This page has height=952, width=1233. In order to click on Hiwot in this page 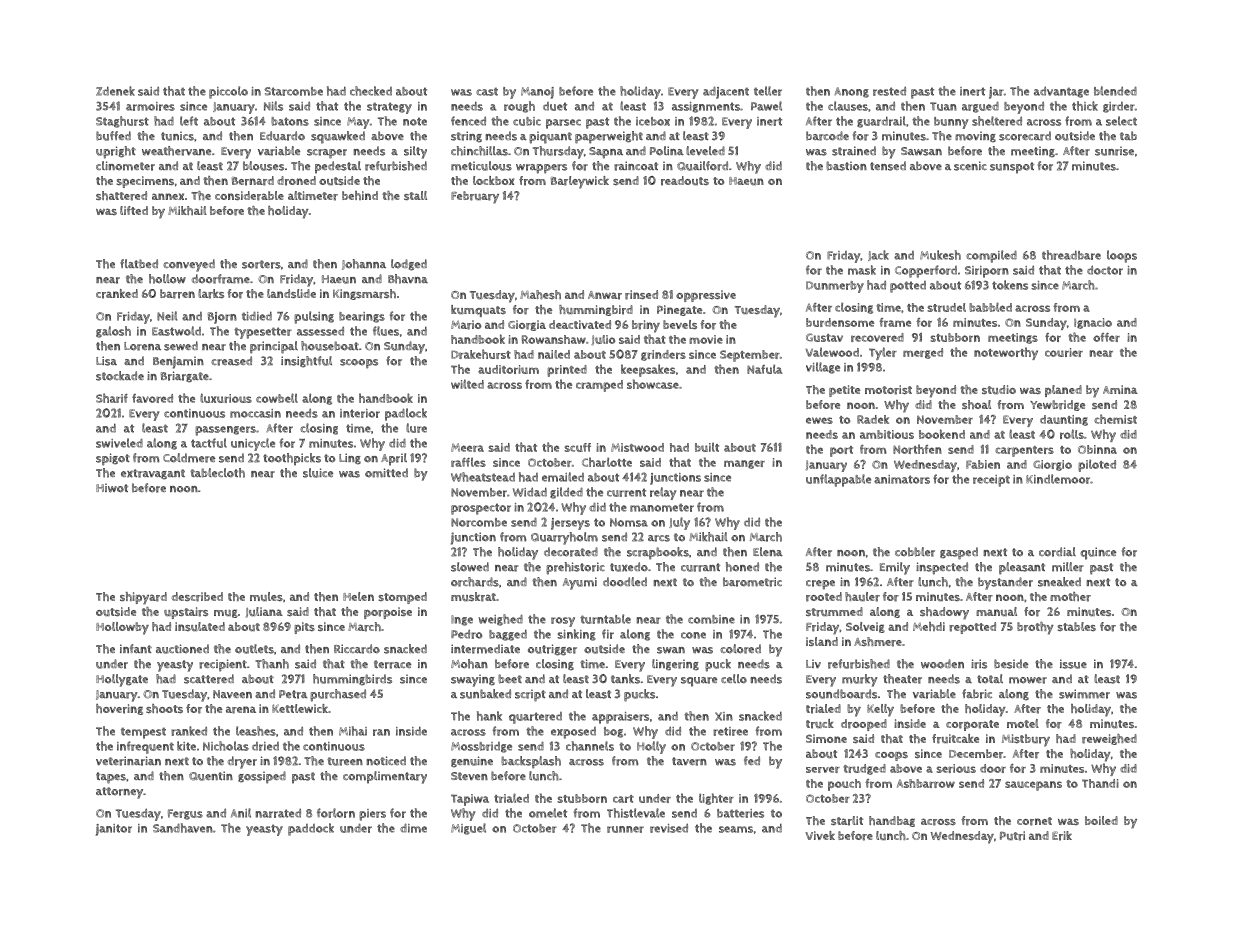, I will do `click(112, 488)`.
